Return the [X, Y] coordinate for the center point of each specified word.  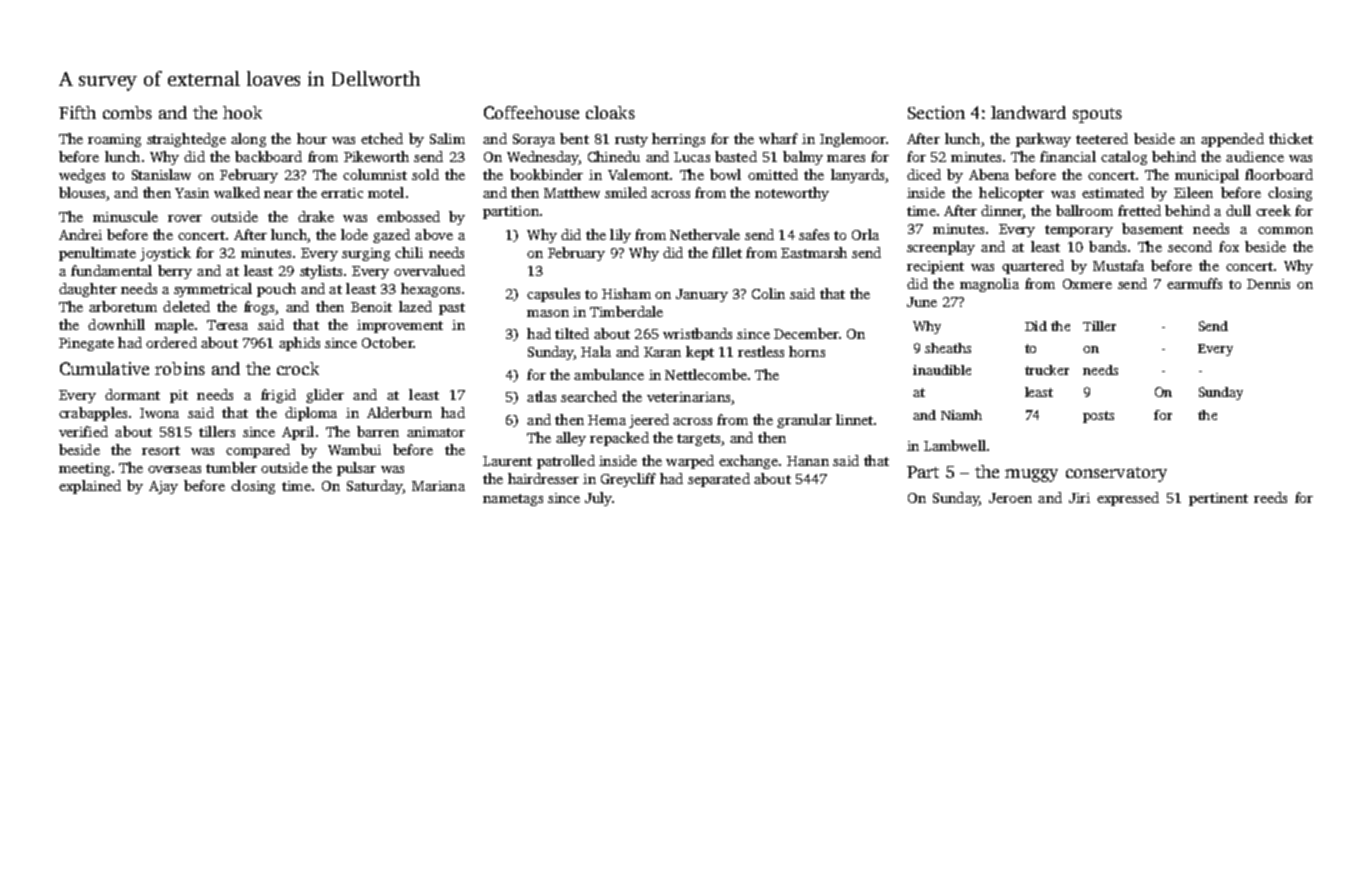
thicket [1291, 138]
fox [1229, 246]
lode [354, 234]
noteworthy [792, 194]
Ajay [163, 487]
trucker [1047, 370]
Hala [596, 351]
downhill [116, 324]
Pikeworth [376, 156]
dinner [1002, 212]
